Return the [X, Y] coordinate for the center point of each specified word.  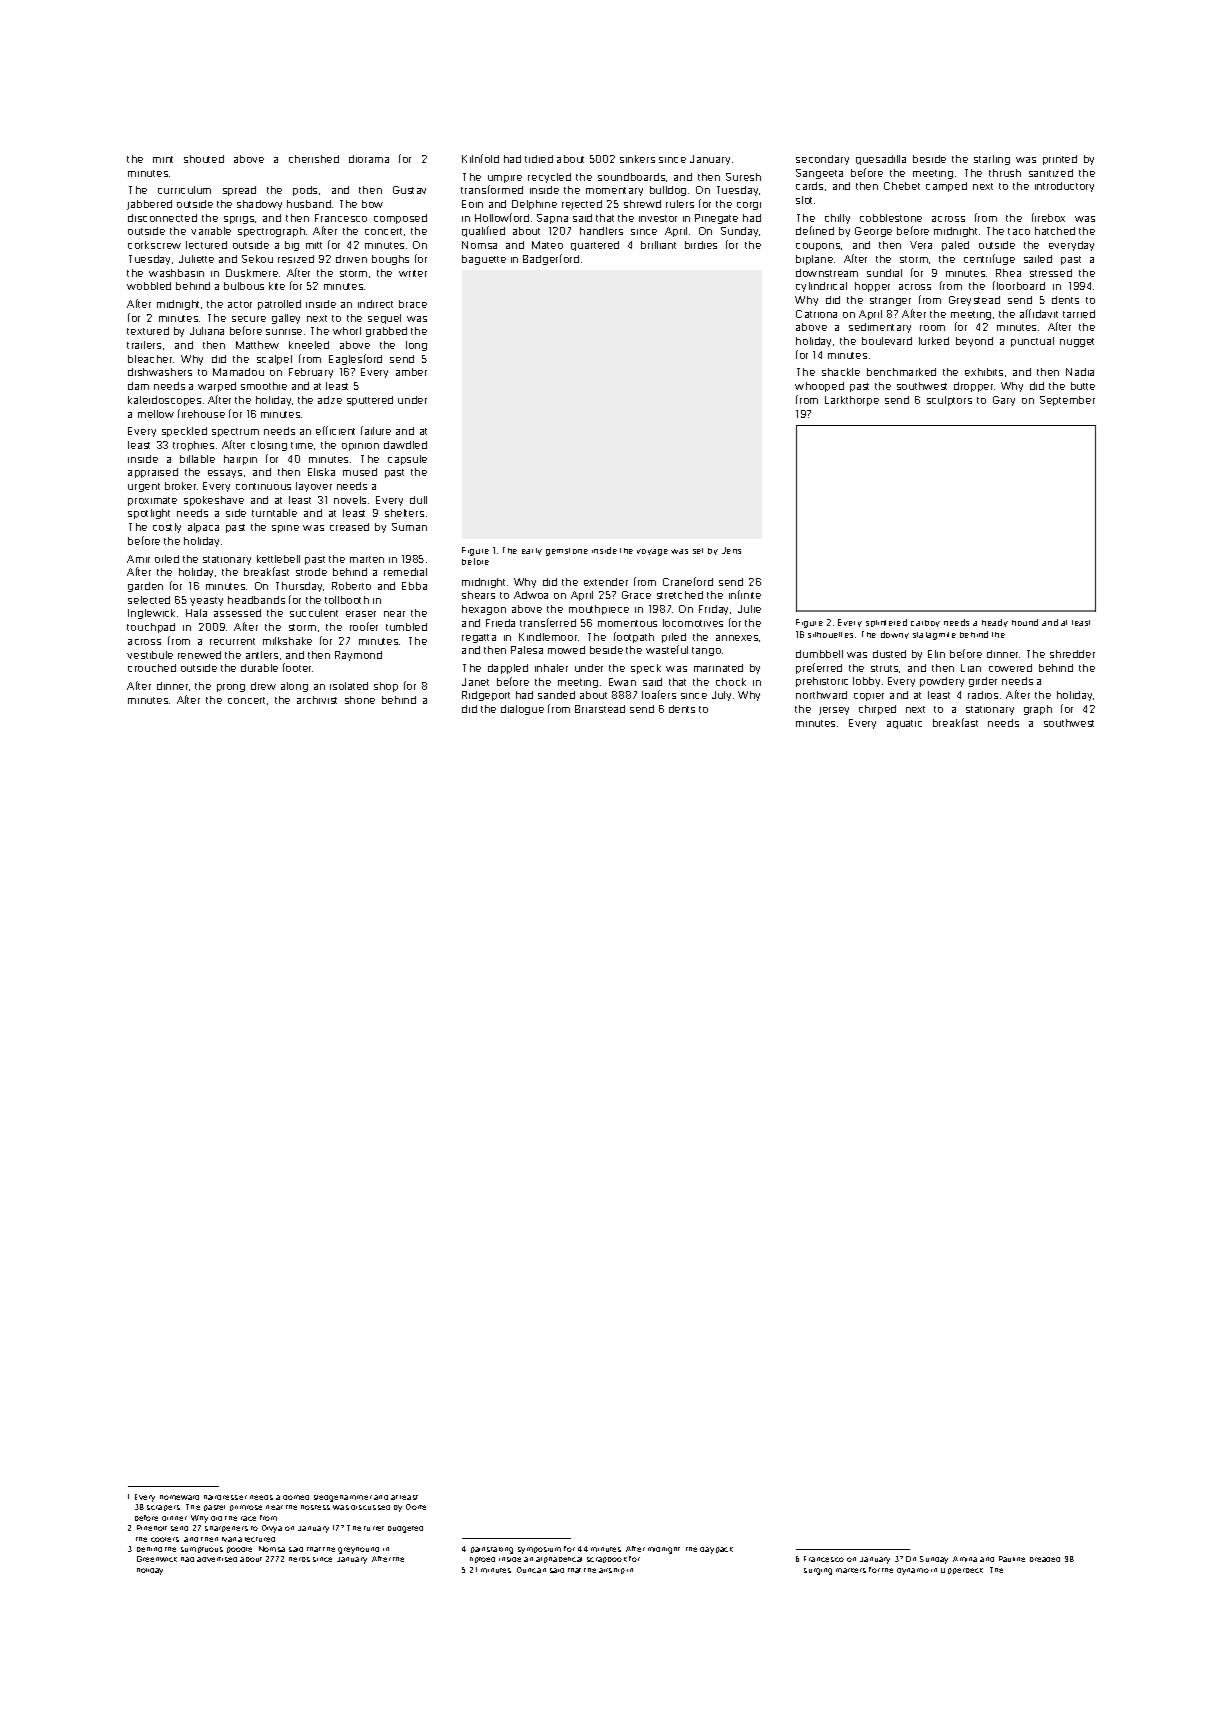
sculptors [949, 401]
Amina [965, 1559]
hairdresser [225, 1497]
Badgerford [551, 259]
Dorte [416, 1507]
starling [992, 160]
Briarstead [600, 709]
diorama [369, 159]
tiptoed [482, 1560]
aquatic [904, 724]
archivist [317, 700]
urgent [144, 487]
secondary [822, 160]
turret [374, 1528]
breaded [1045, 1559]
